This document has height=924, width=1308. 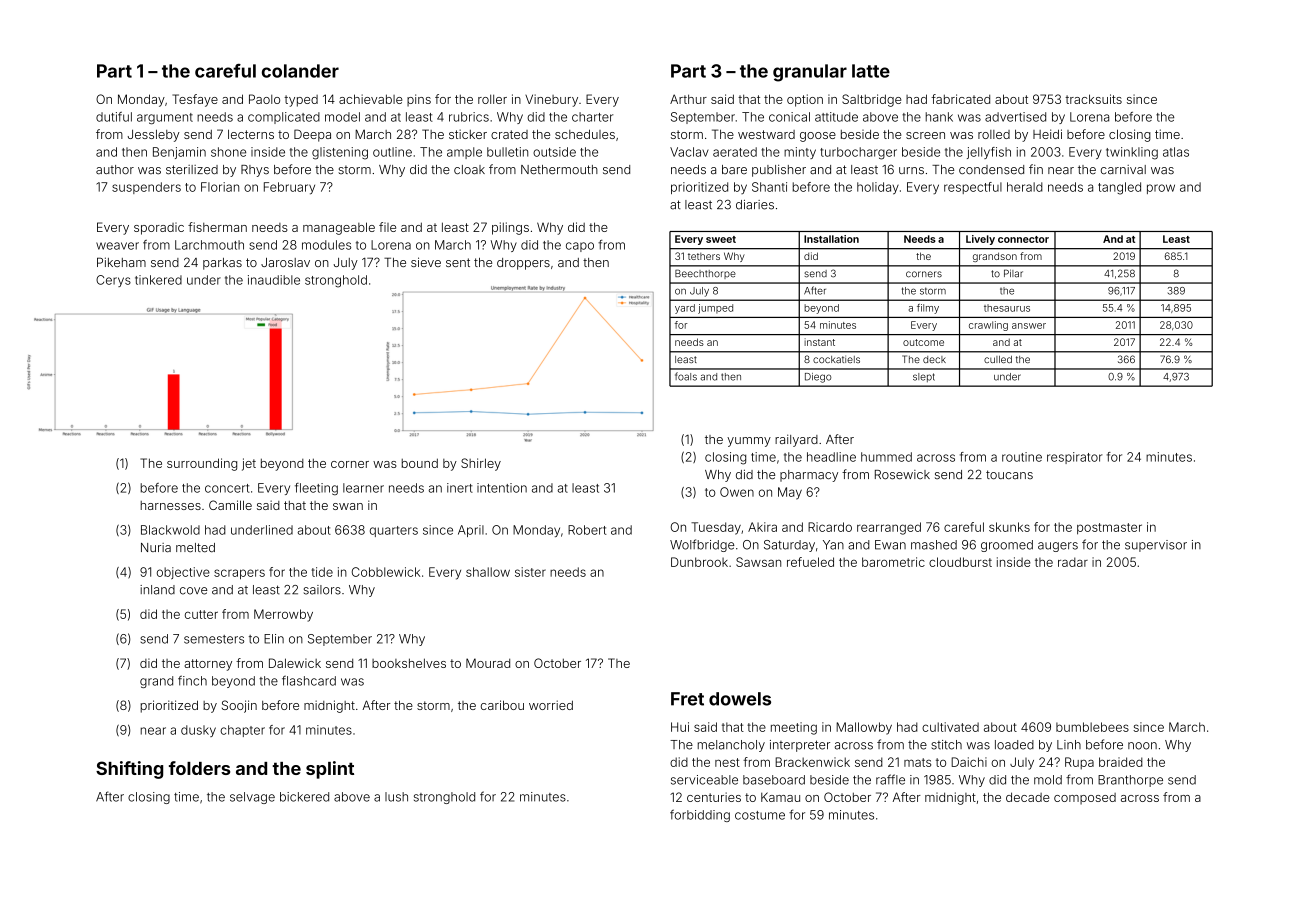 What do you see at coordinates (1047, 134) in the document?
I see `Heidi` at bounding box center [1047, 134].
